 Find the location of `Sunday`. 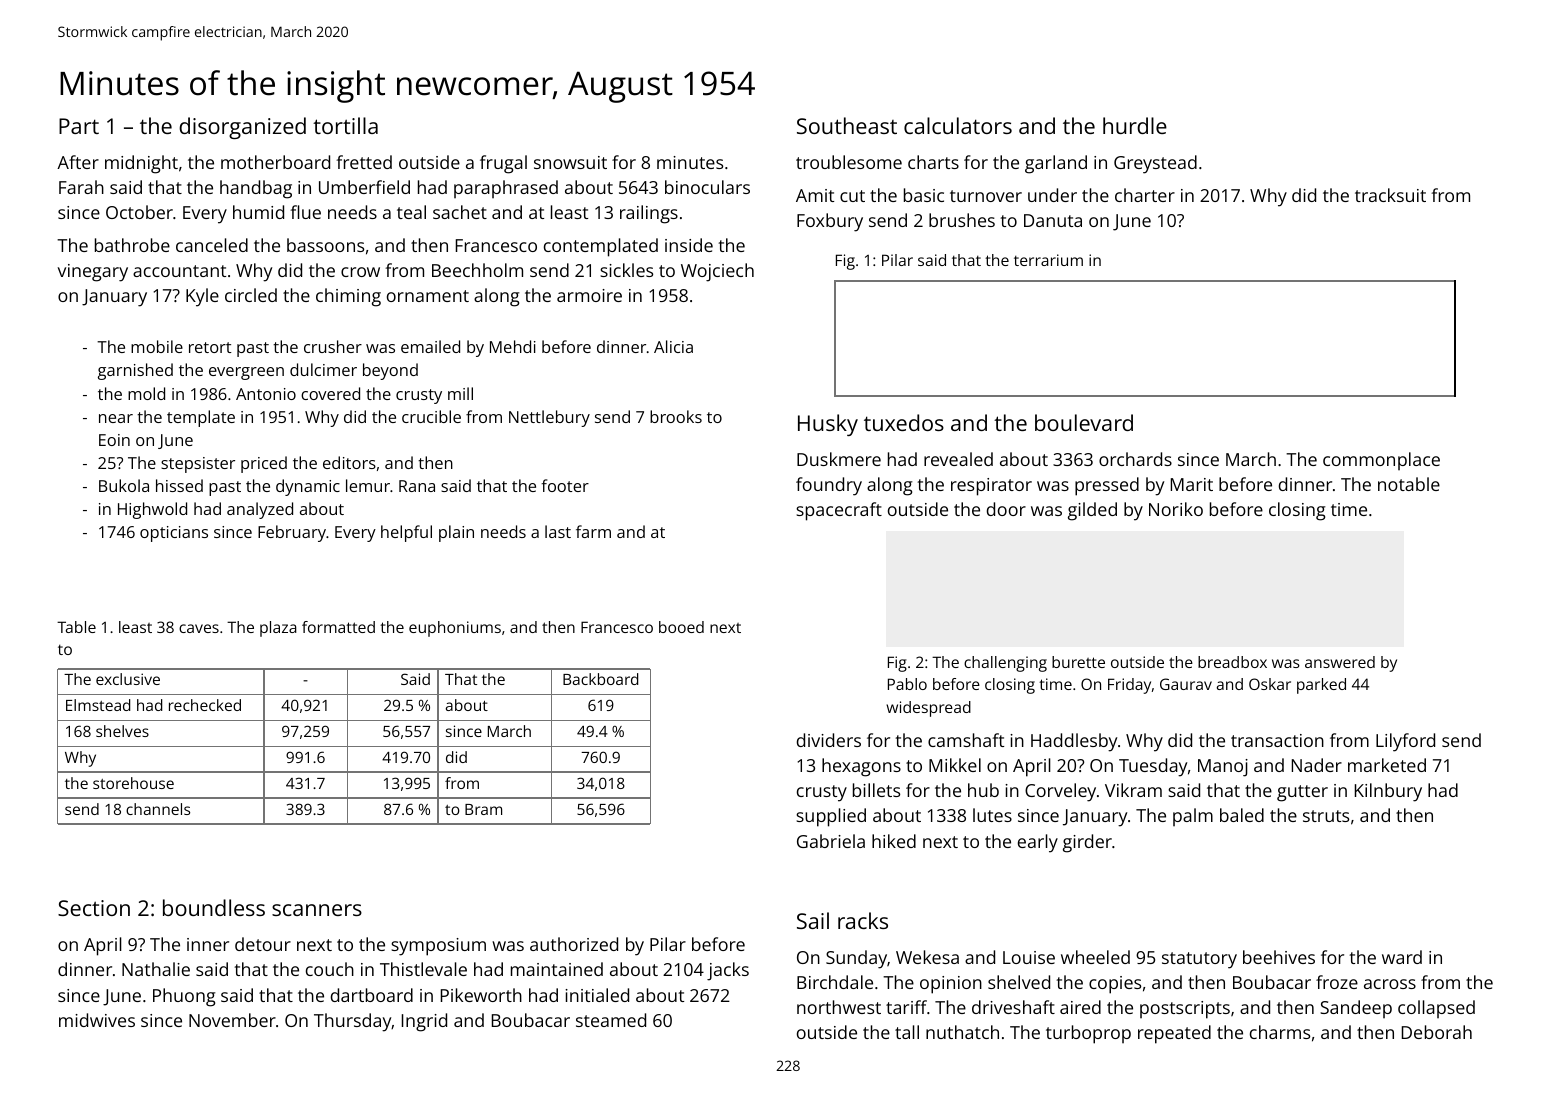

Sunday is located at coordinates (856, 959).
